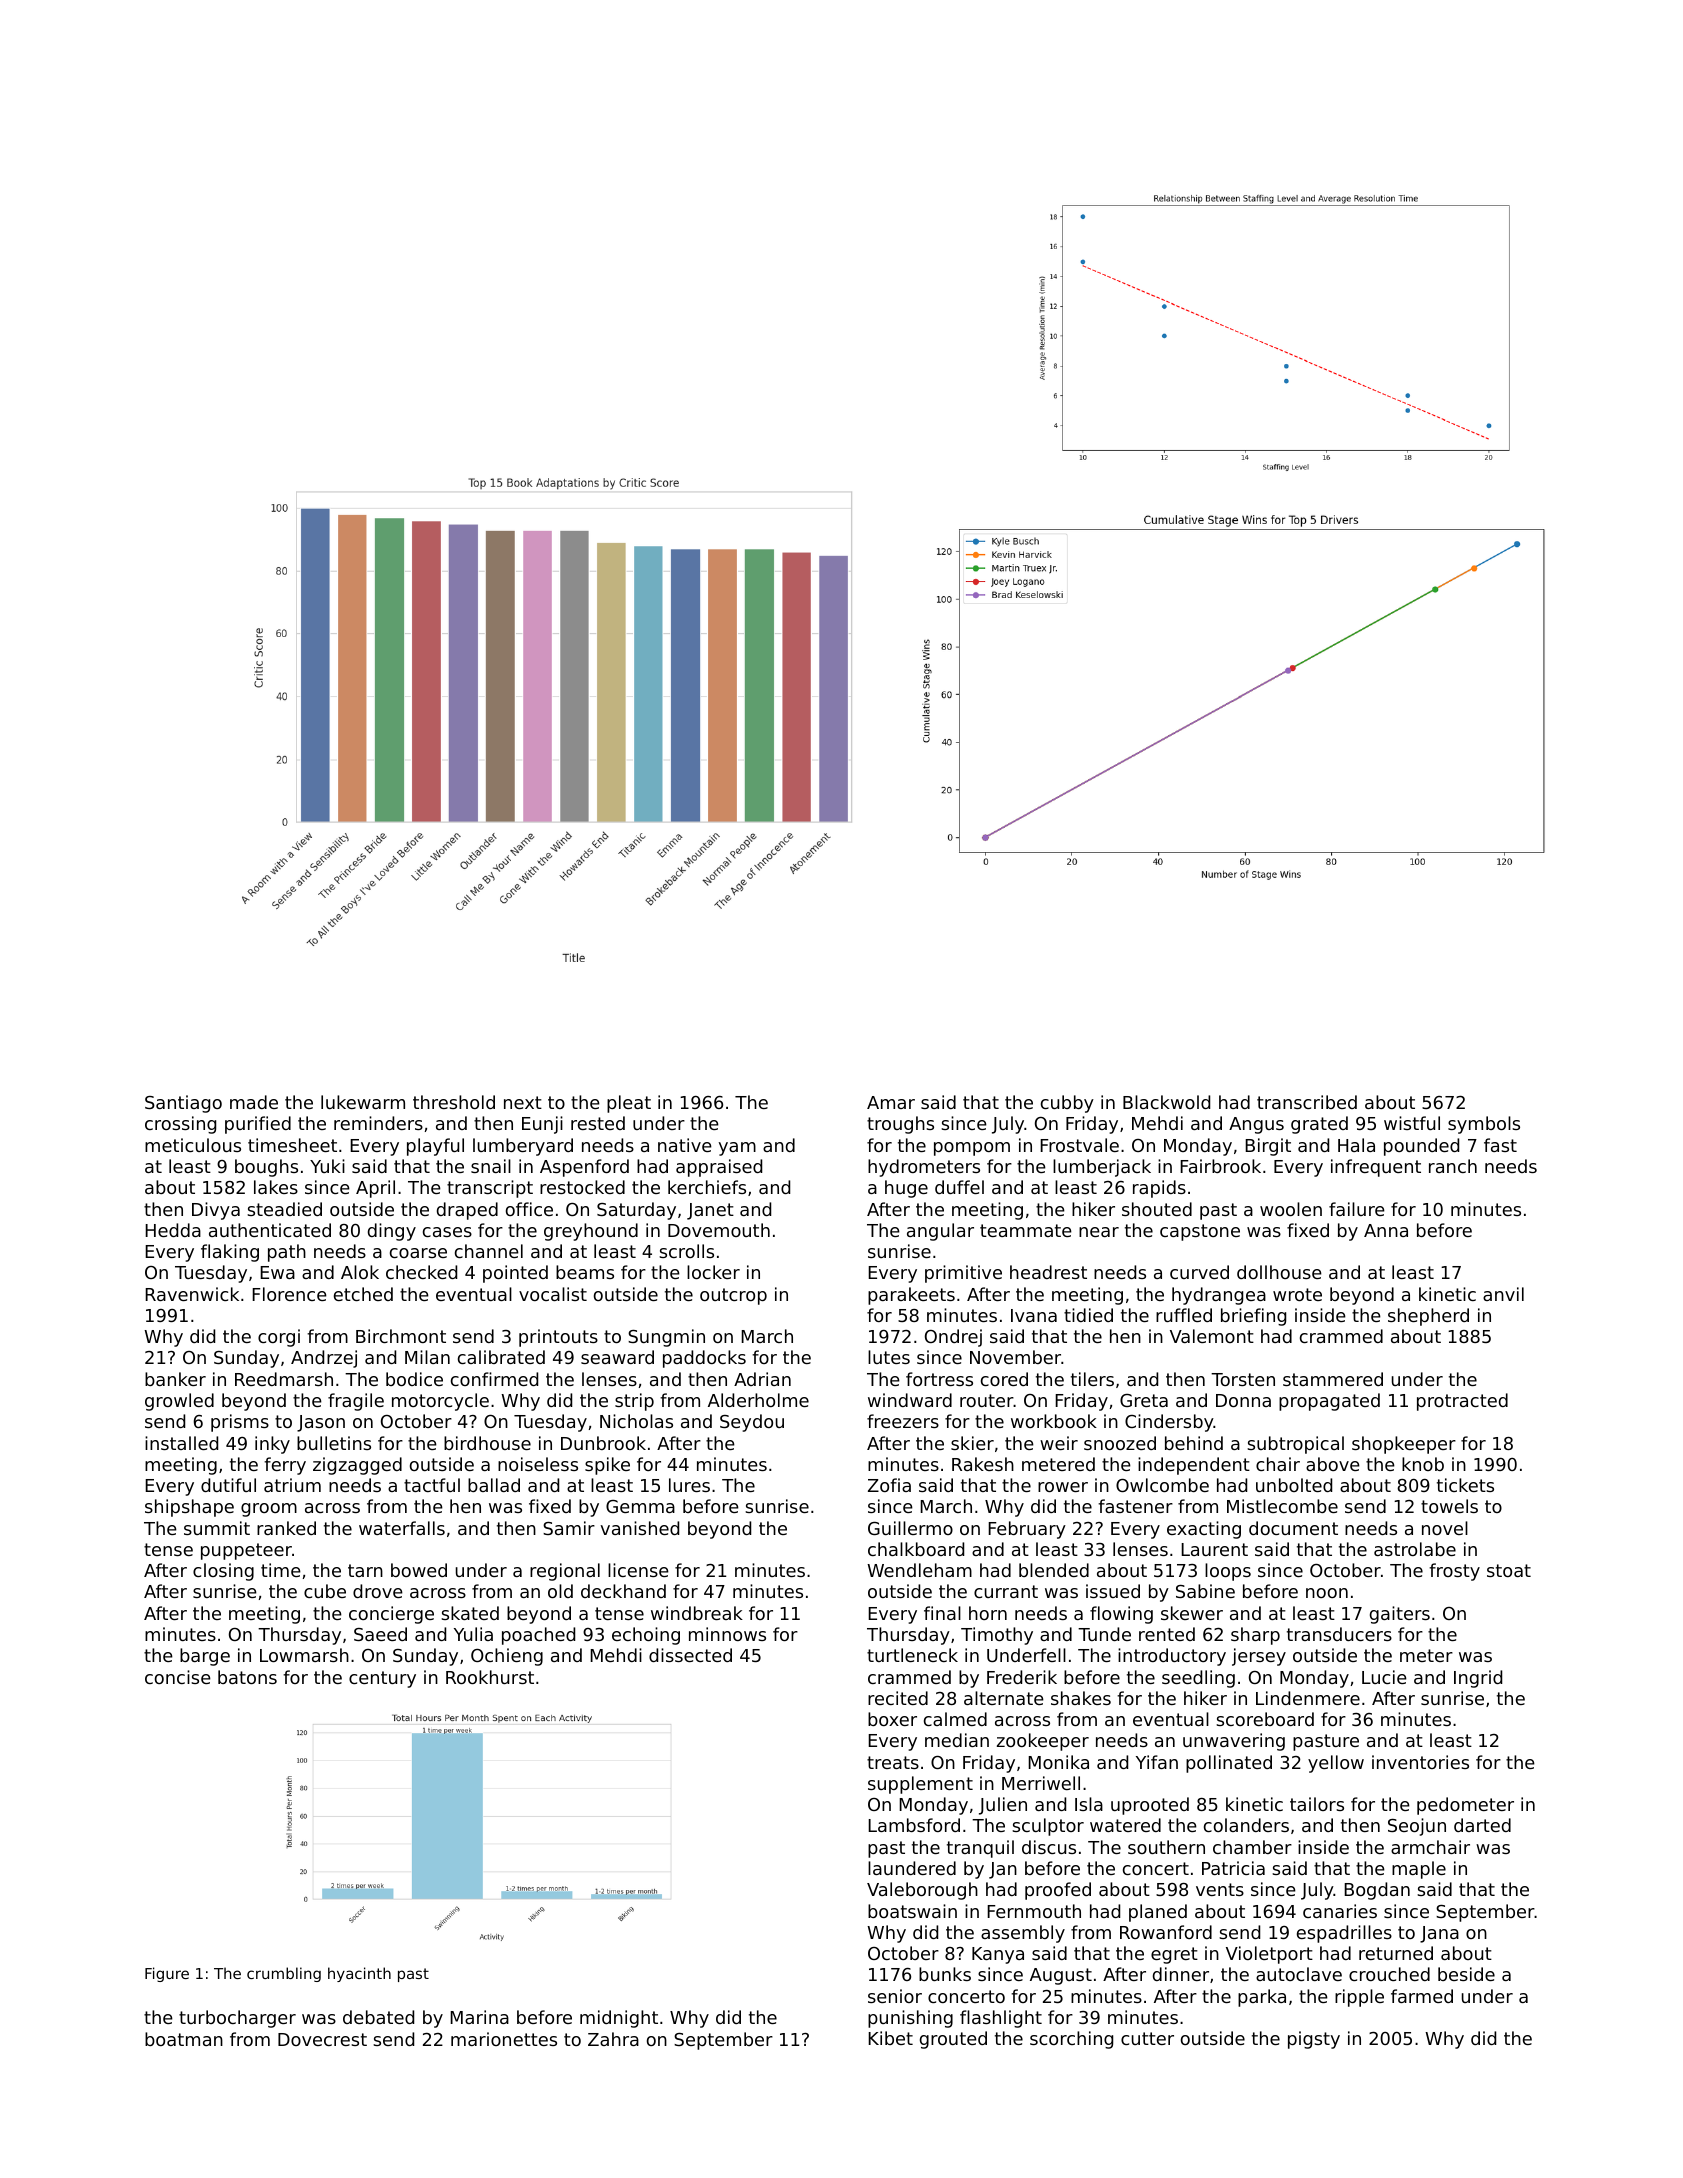 Image resolution: width=1683 pixels, height=2178 pixels. I want to click on Angus, so click(1256, 1125).
